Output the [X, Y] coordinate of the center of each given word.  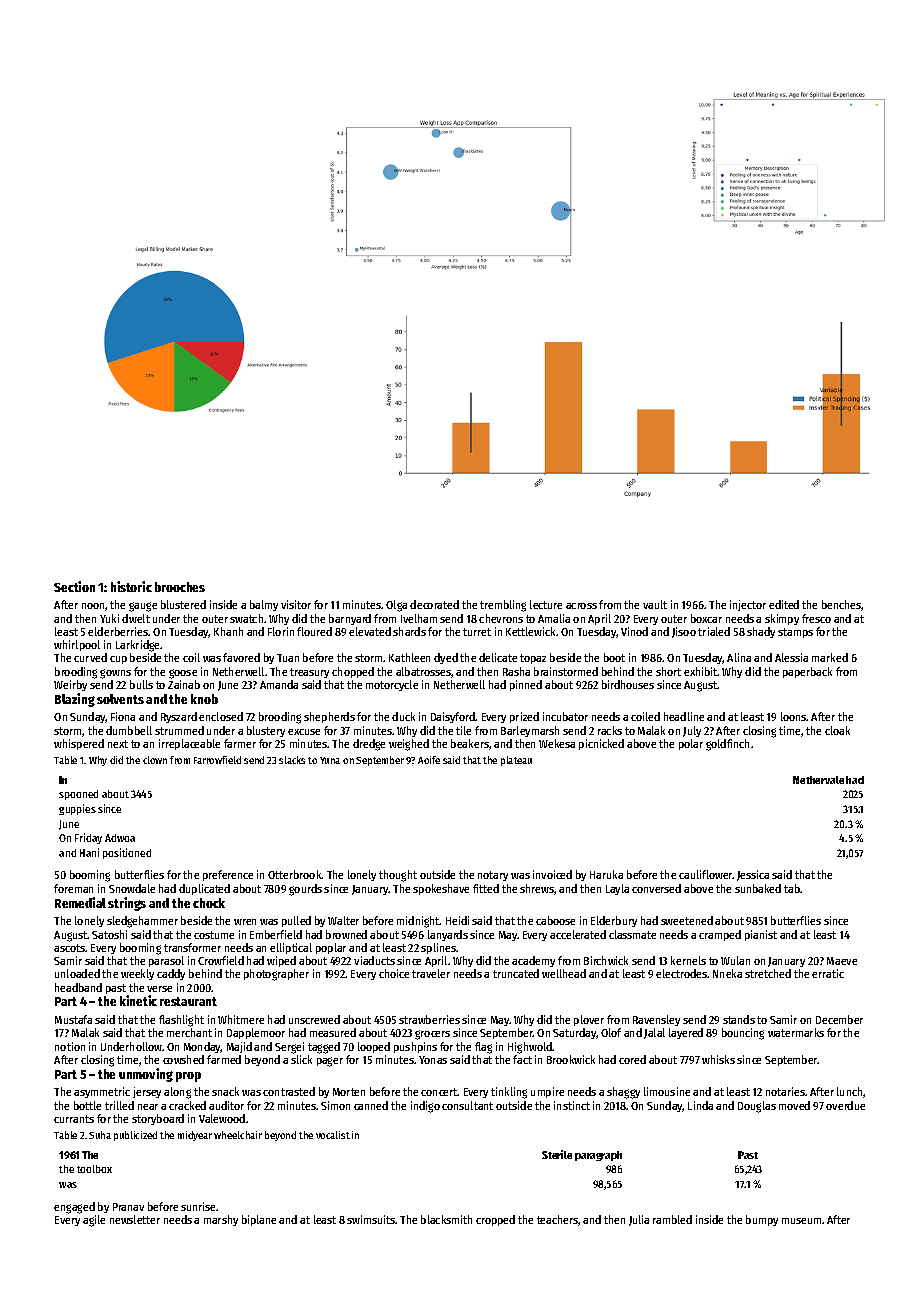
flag [483, 1048]
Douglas [757, 1107]
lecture [546, 604]
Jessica [753, 875]
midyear [195, 1136]
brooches [180, 587]
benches [842, 605]
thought [398, 876]
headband [78, 987]
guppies [77, 809]
